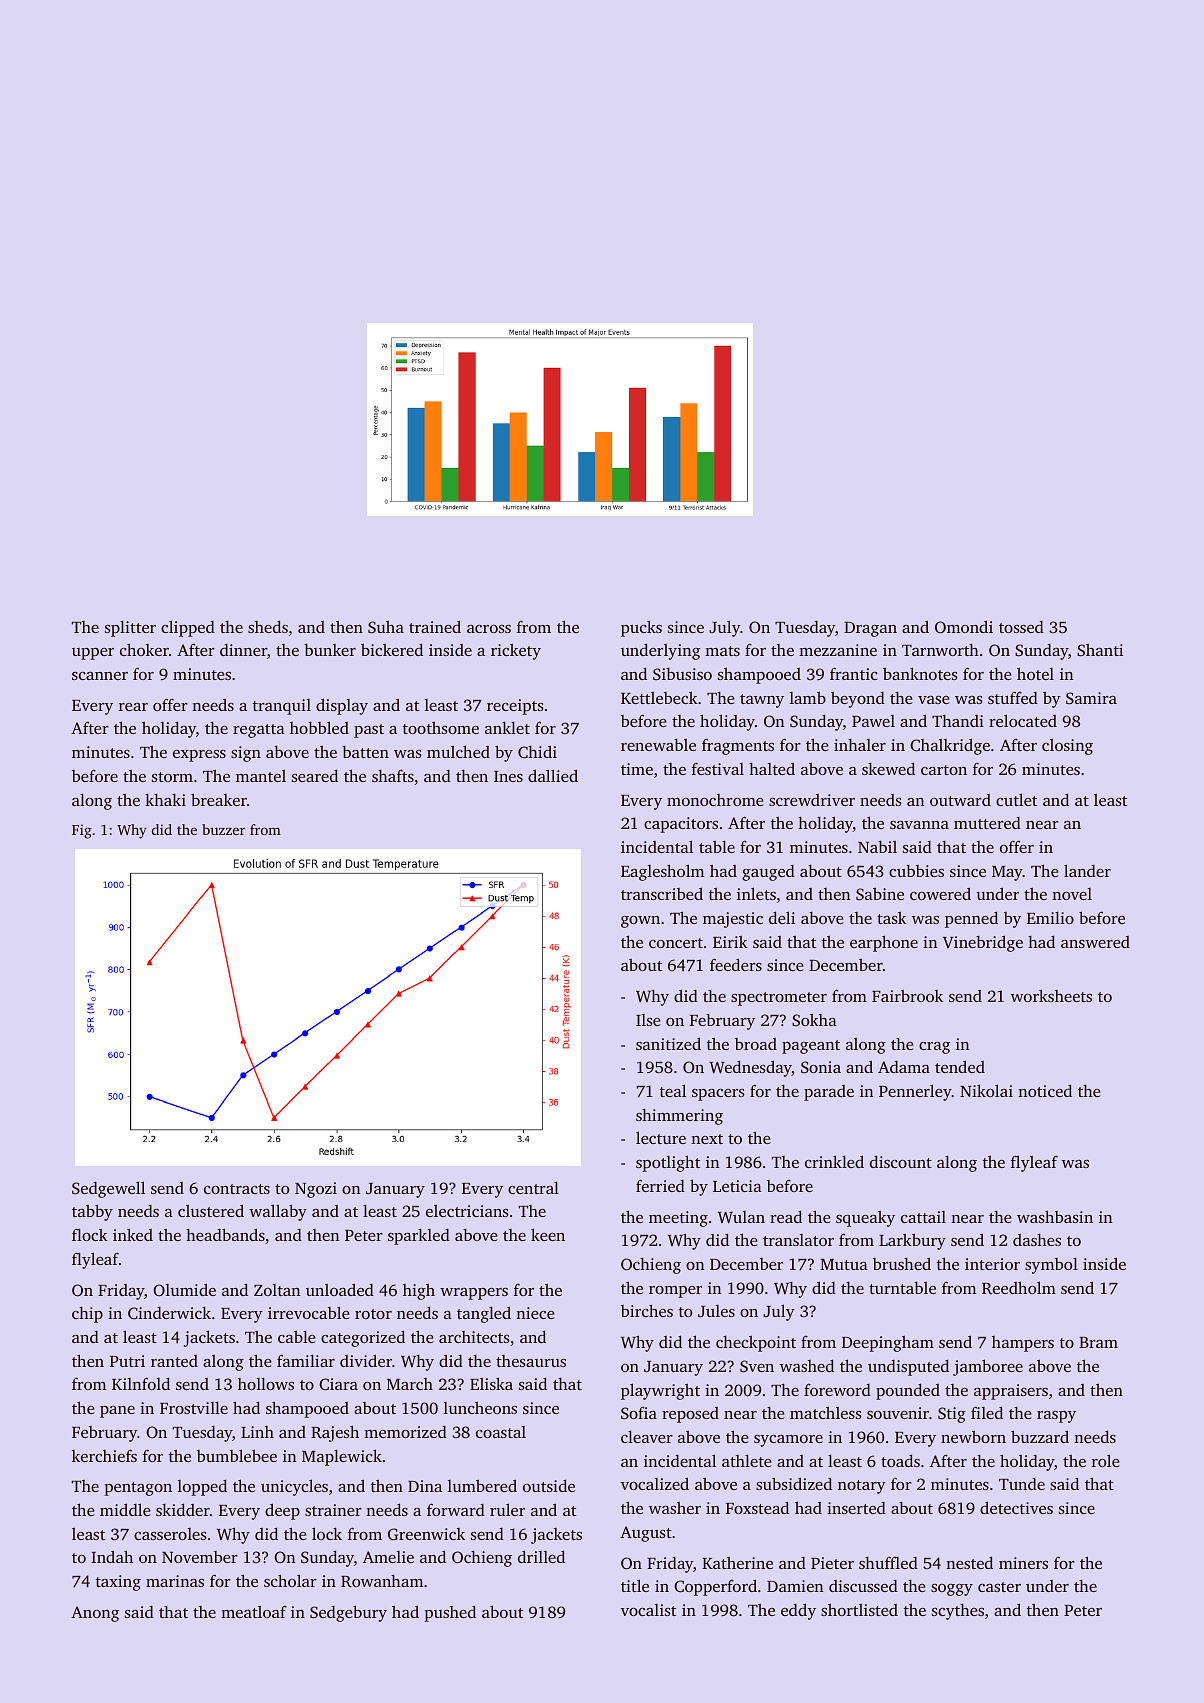  Describe the element at coordinates (958, 1612) in the screenshot. I see `scythes` at that location.
